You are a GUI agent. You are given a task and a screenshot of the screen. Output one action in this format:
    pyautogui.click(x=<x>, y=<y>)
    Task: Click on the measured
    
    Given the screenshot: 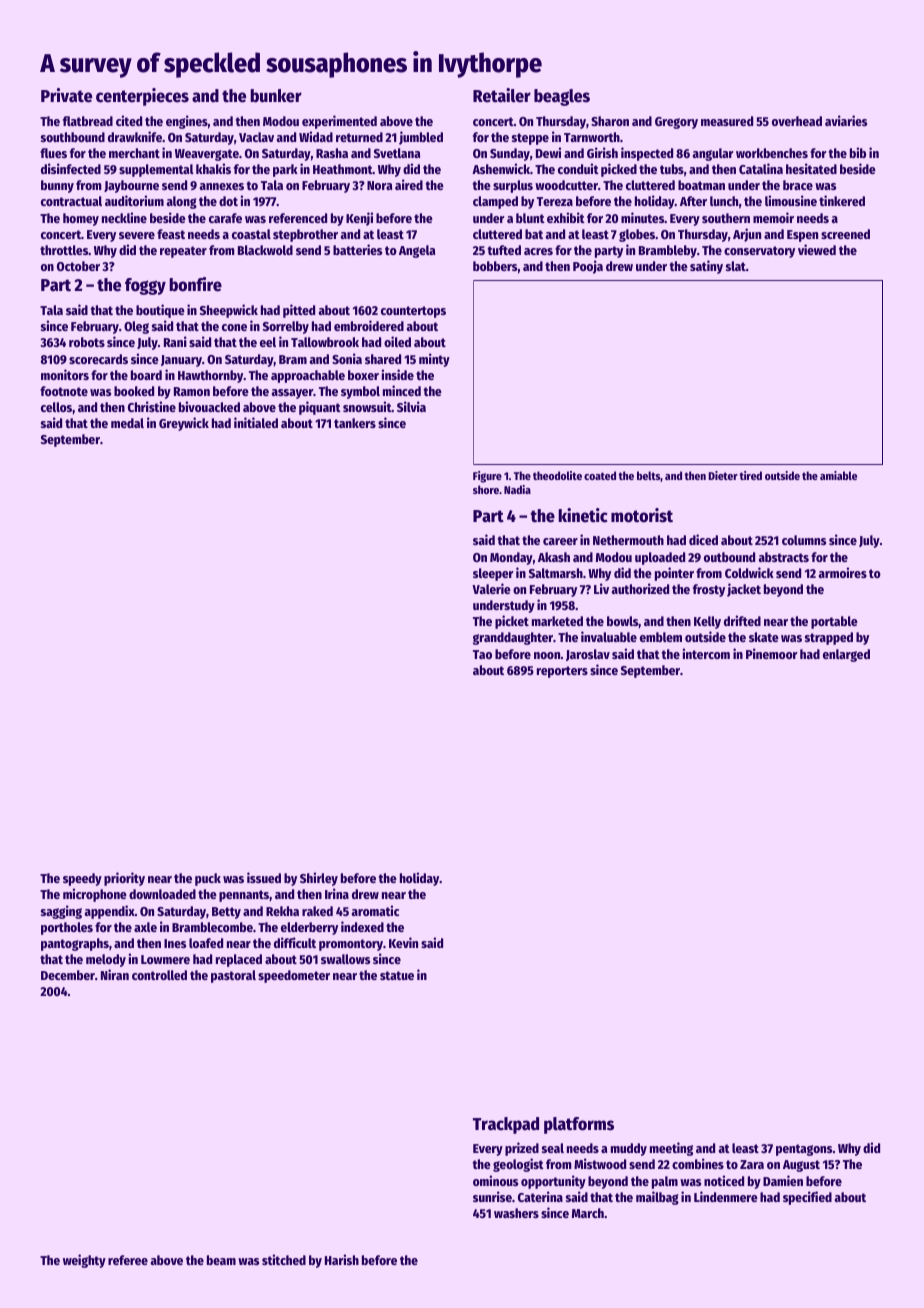 What is the action you would take?
    pyautogui.click(x=727, y=121)
